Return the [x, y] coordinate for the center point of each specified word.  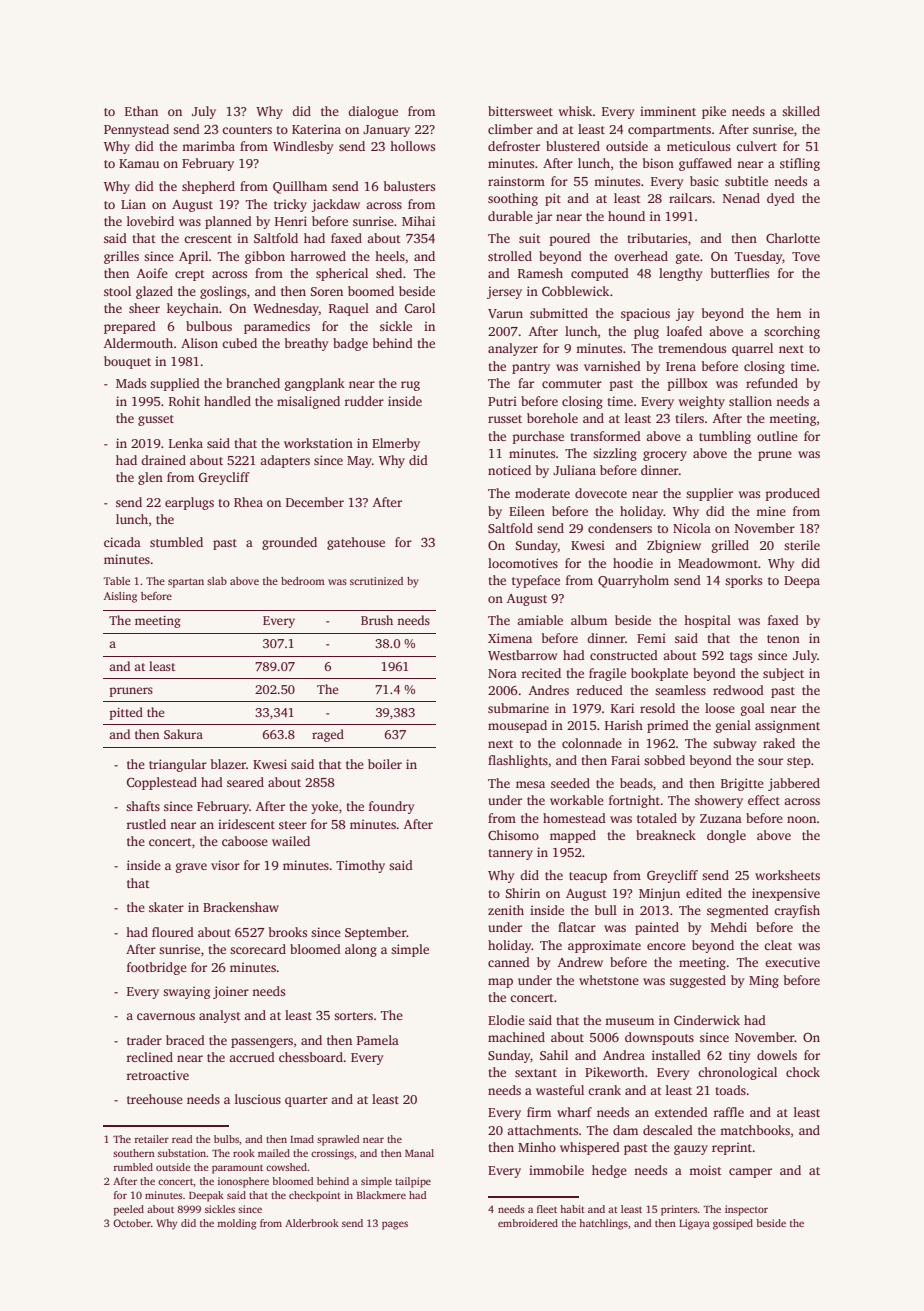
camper [750, 1173]
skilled [801, 111]
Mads [131, 383]
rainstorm [516, 181]
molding [236, 1224]
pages [395, 1225]
